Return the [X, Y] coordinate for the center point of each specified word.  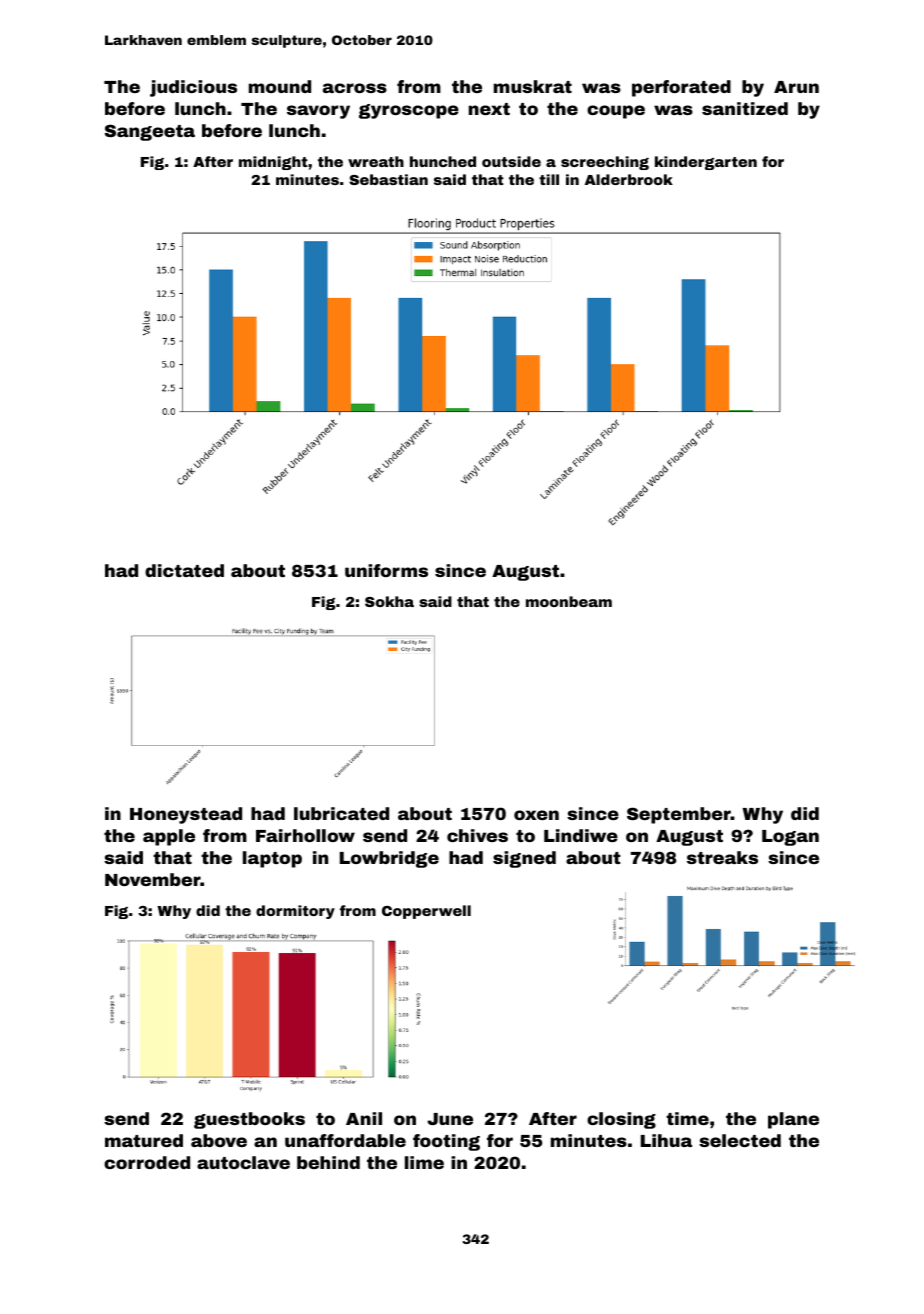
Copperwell [426, 912]
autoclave [243, 1162]
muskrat [533, 86]
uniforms [386, 570]
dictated [184, 570]
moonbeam [569, 601]
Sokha [389, 601]
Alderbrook [629, 179]
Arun [796, 87]
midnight [273, 163]
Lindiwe [581, 835]
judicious [193, 88]
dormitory [295, 912]
